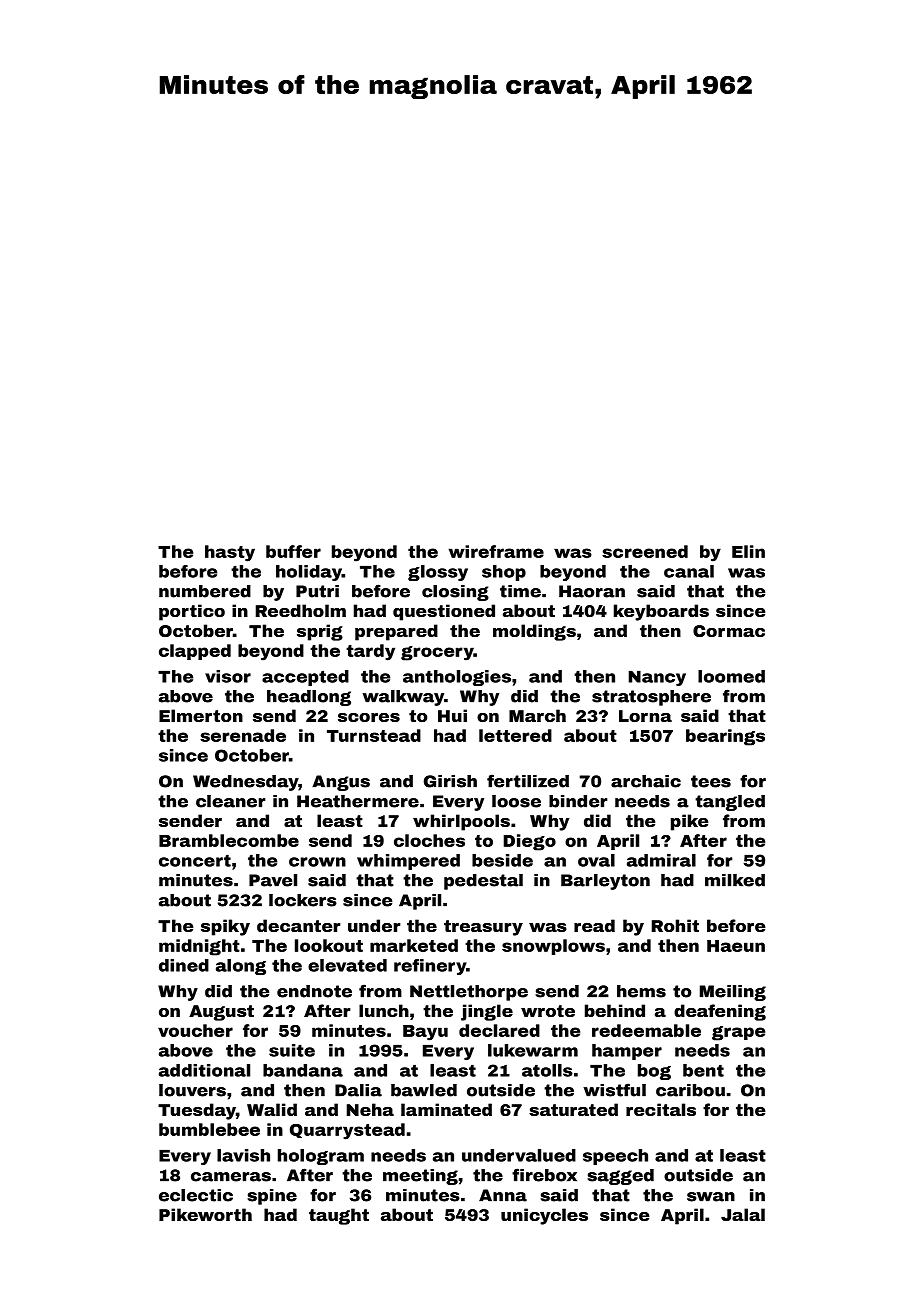 This image has width=924, height=1311. What do you see at coordinates (293, 551) in the image?
I see `buffer` at bounding box center [293, 551].
